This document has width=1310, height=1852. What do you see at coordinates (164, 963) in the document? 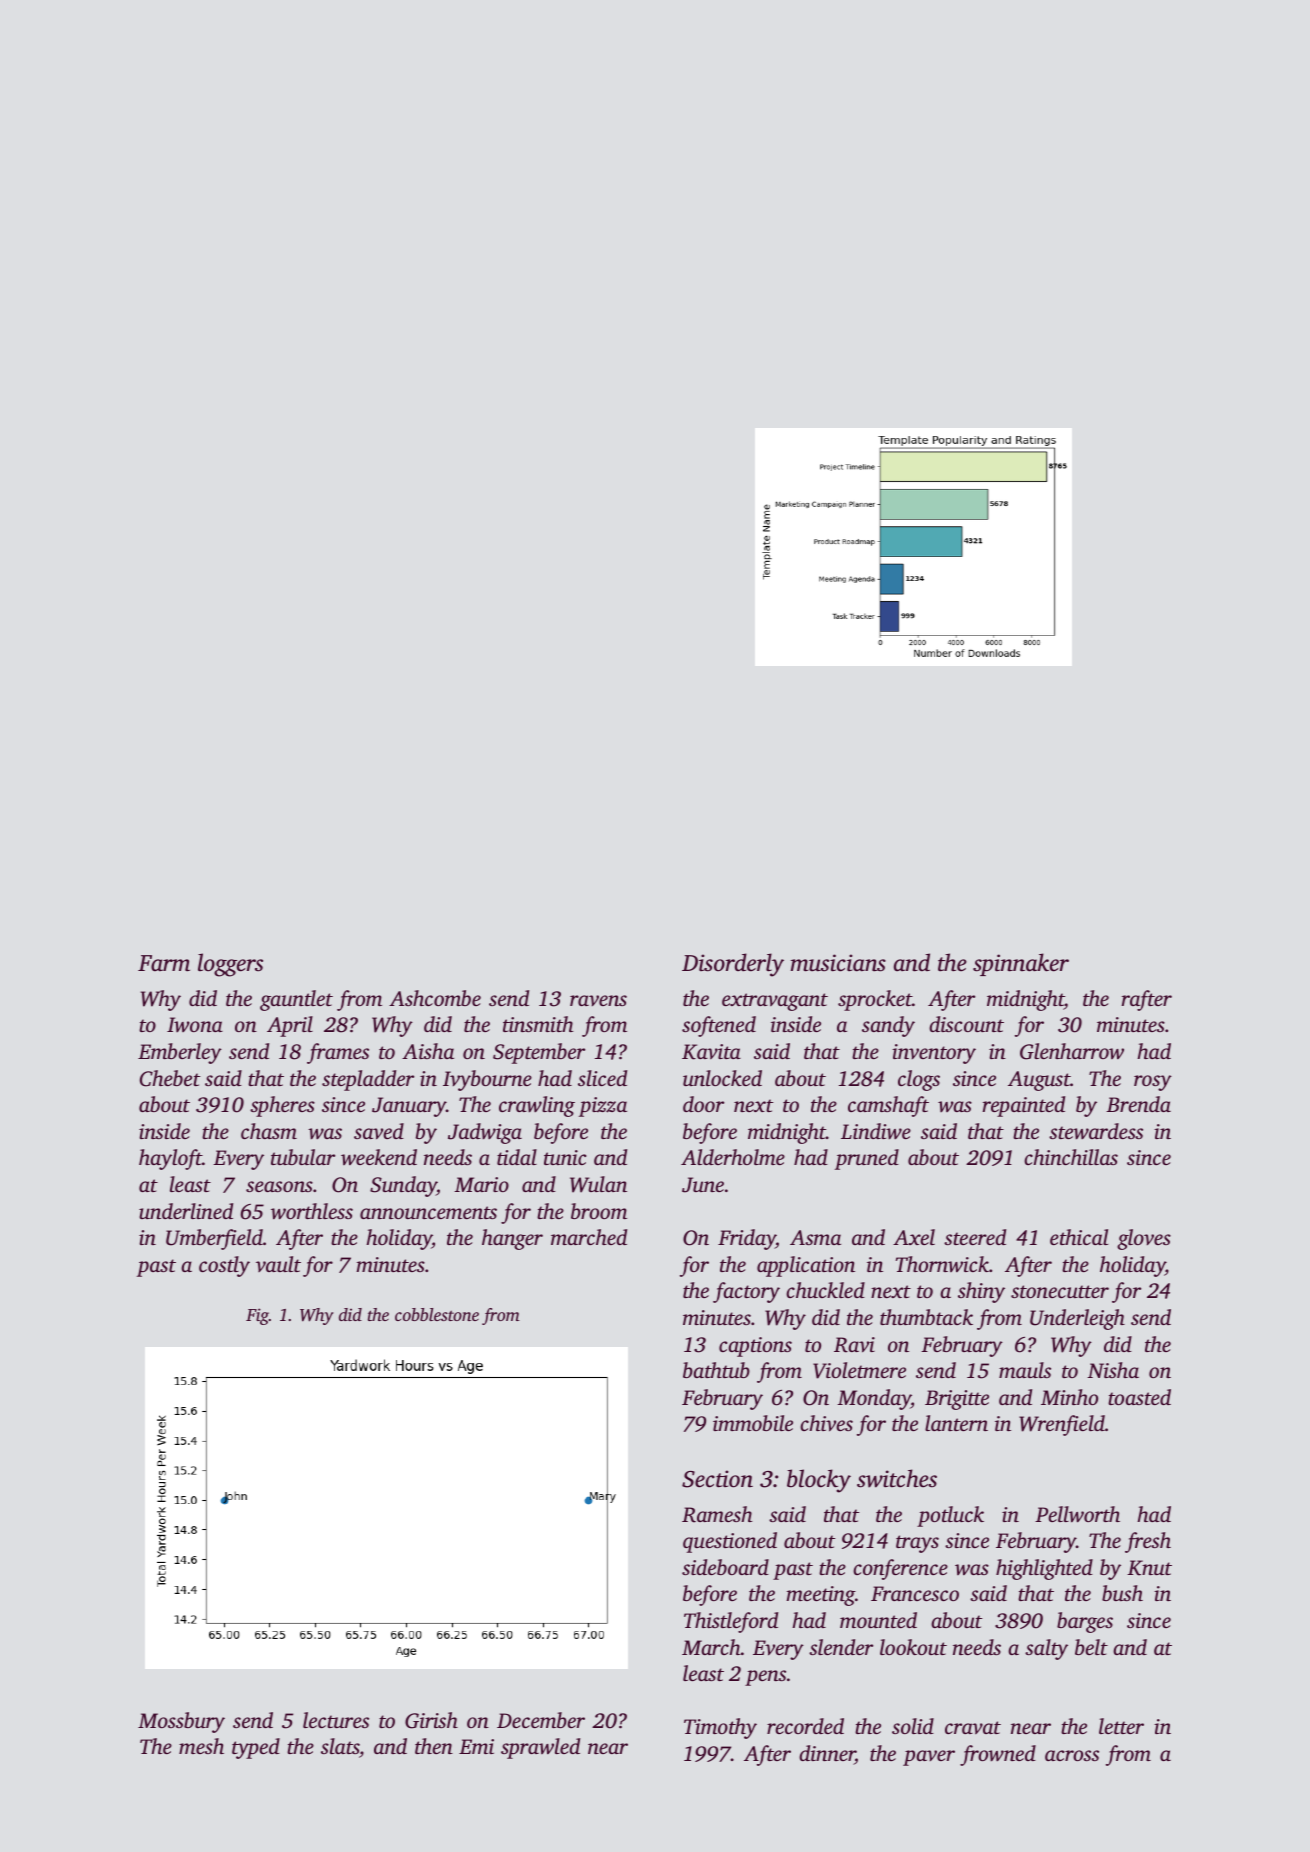
I see `Farm` at bounding box center [164, 963].
